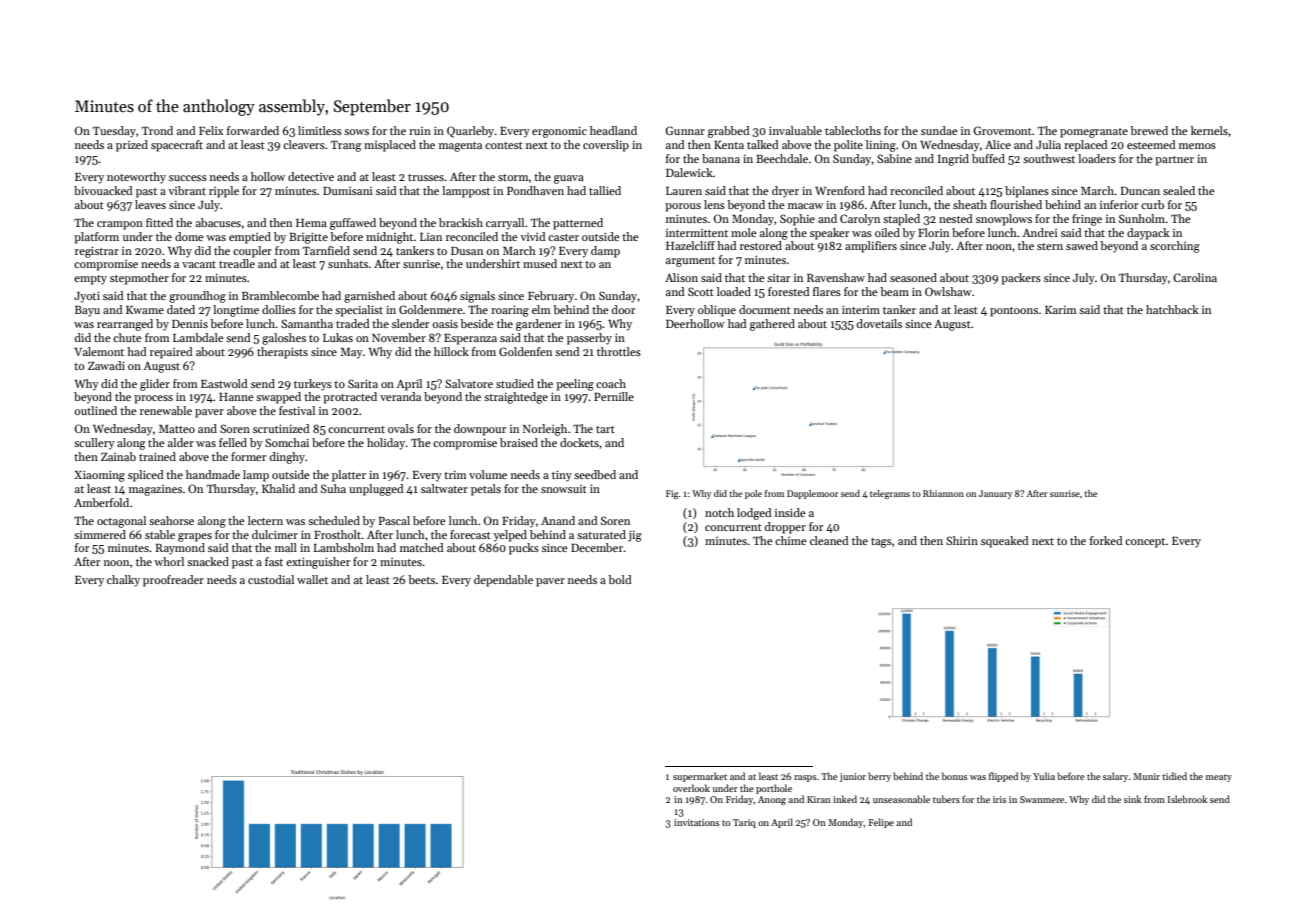 Image resolution: width=1308 pixels, height=924 pixels. What do you see at coordinates (1044, 776) in the document?
I see `Yulia` at bounding box center [1044, 776].
